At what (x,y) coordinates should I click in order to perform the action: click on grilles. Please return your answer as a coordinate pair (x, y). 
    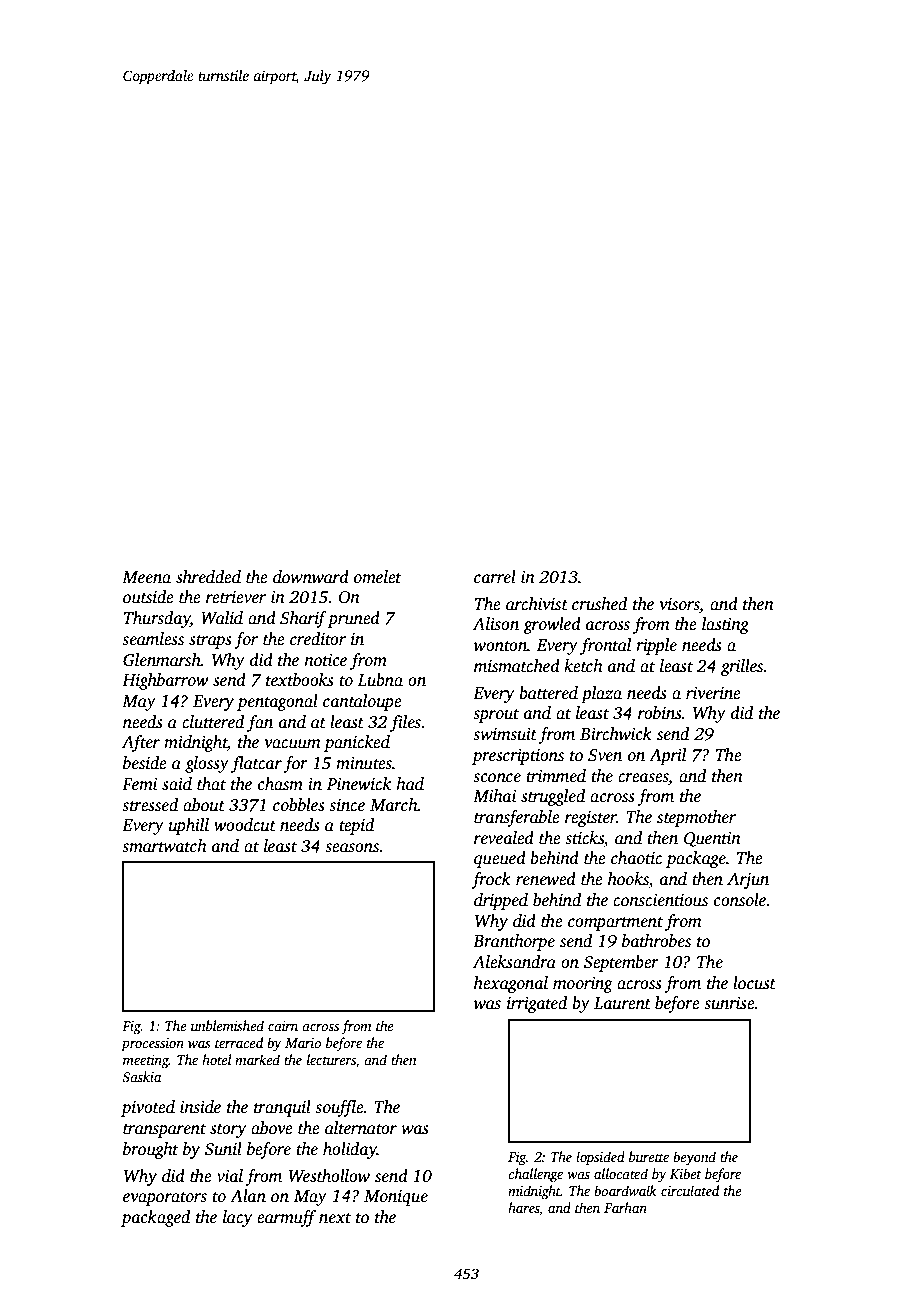
    Looking at the image, I should click on (742, 667).
